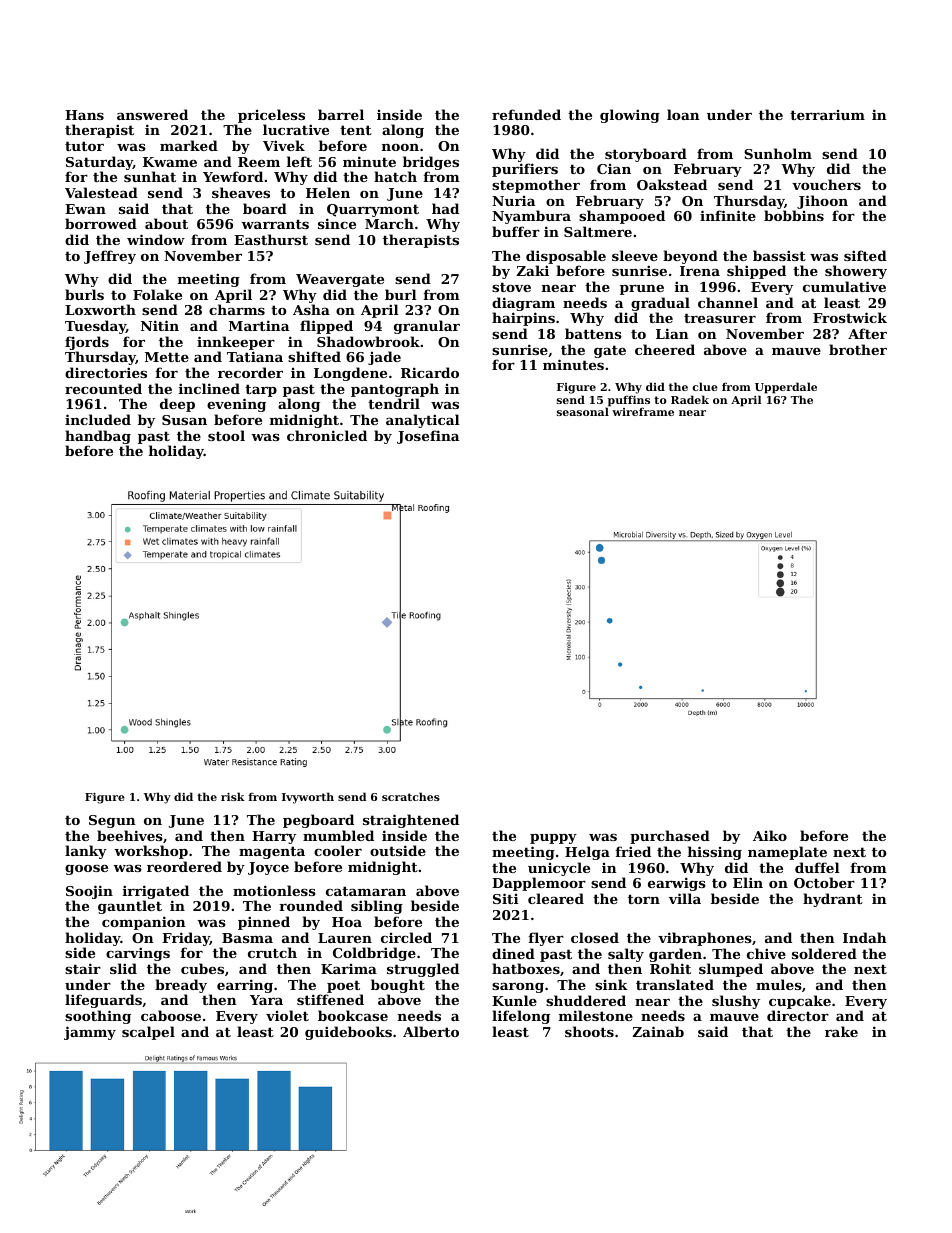 The image size is (952, 1233). What do you see at coordinates (90, 1033) in the document?
I see `jammy` at bounding box center [90, 1033].
